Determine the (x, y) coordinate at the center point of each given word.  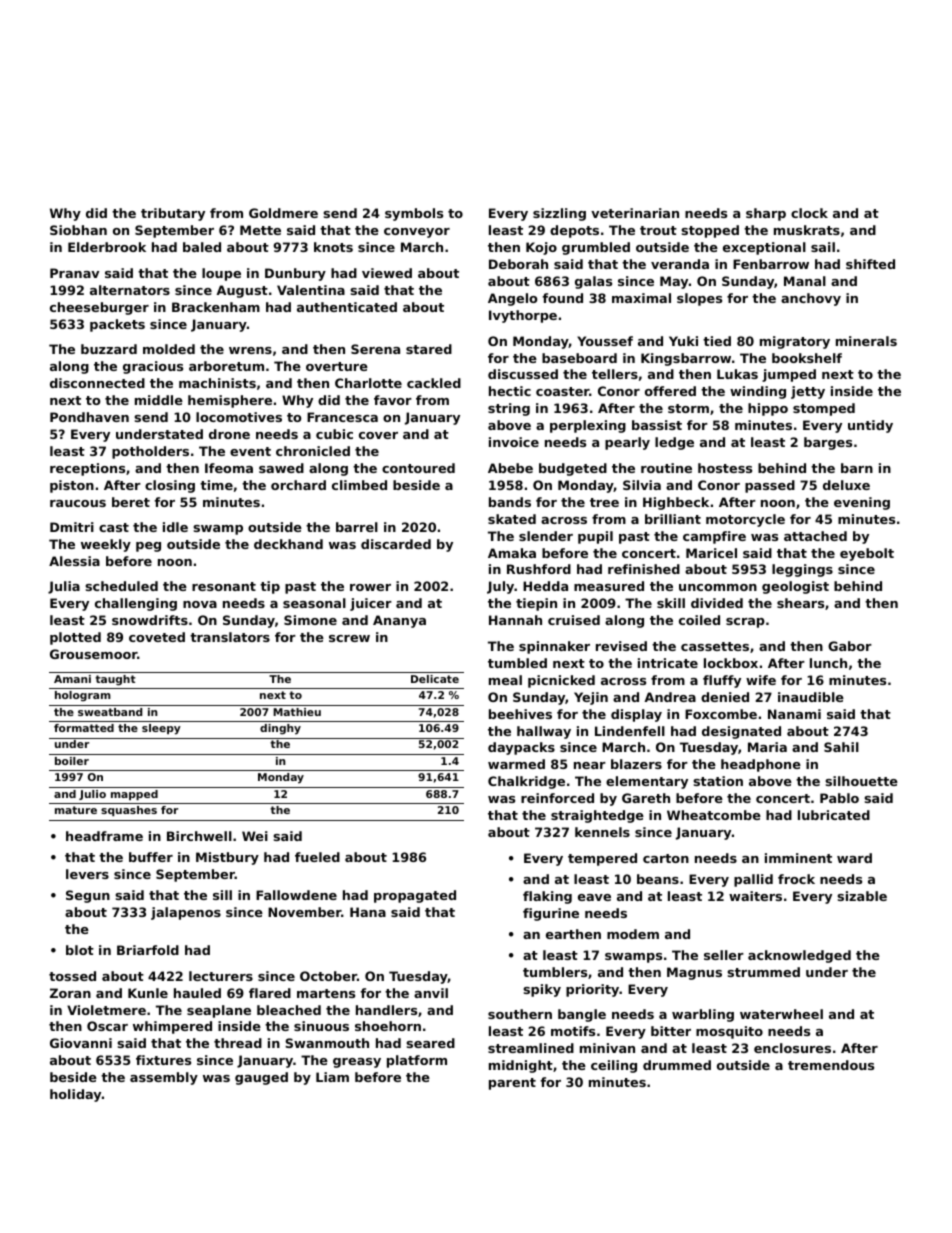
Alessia (74, 561)
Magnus (694, 973)
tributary (173, 214)
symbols (414, 214)
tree (604, 502)
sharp (766, 214)
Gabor (850, 646)
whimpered (172, 1027)
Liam (332, 1077)
